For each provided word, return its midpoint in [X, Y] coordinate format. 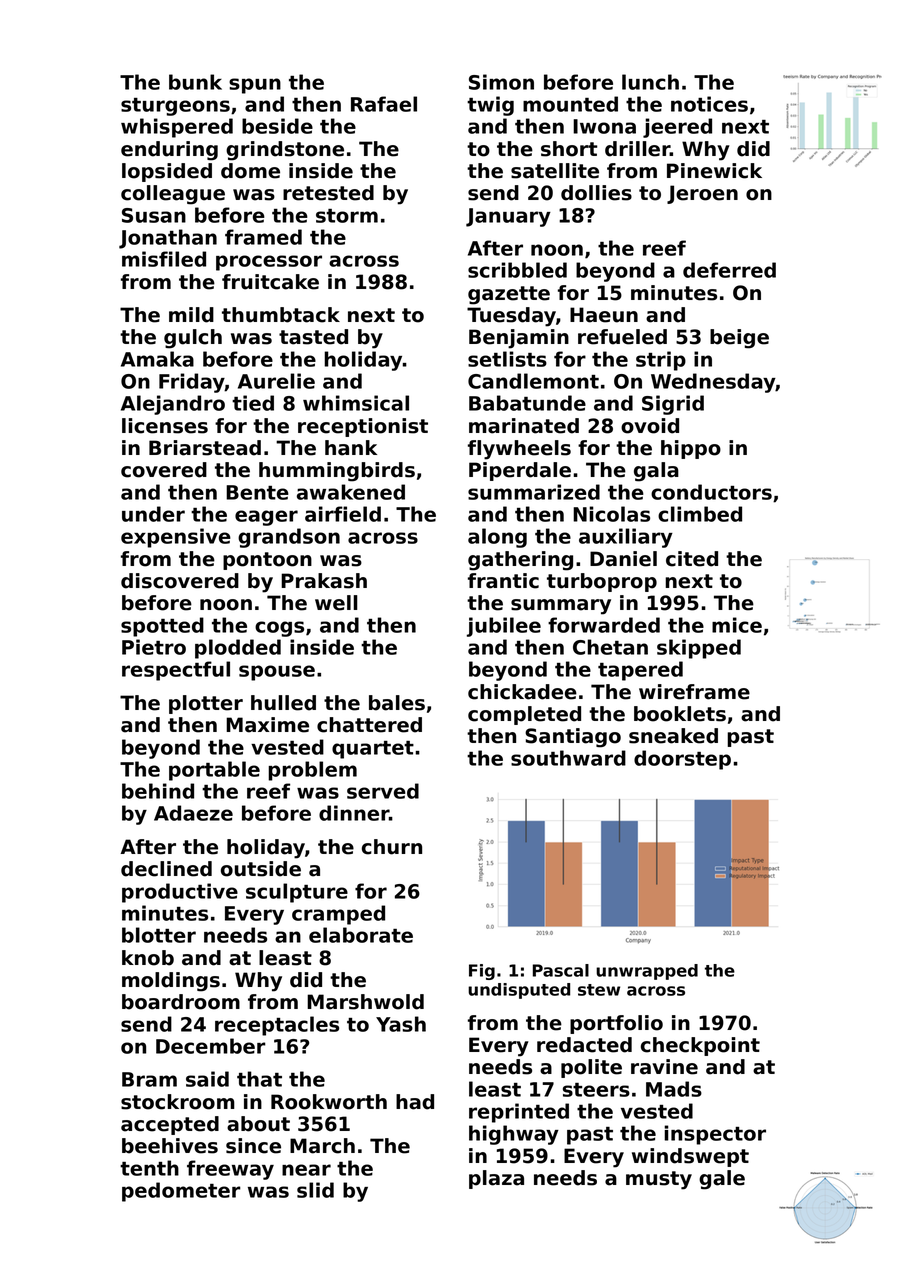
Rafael [384, 104]
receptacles [277, 1026]
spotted [162, 627]
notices [709, 104]
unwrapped [647, 972]
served [383, 791]
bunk [195, 82]
